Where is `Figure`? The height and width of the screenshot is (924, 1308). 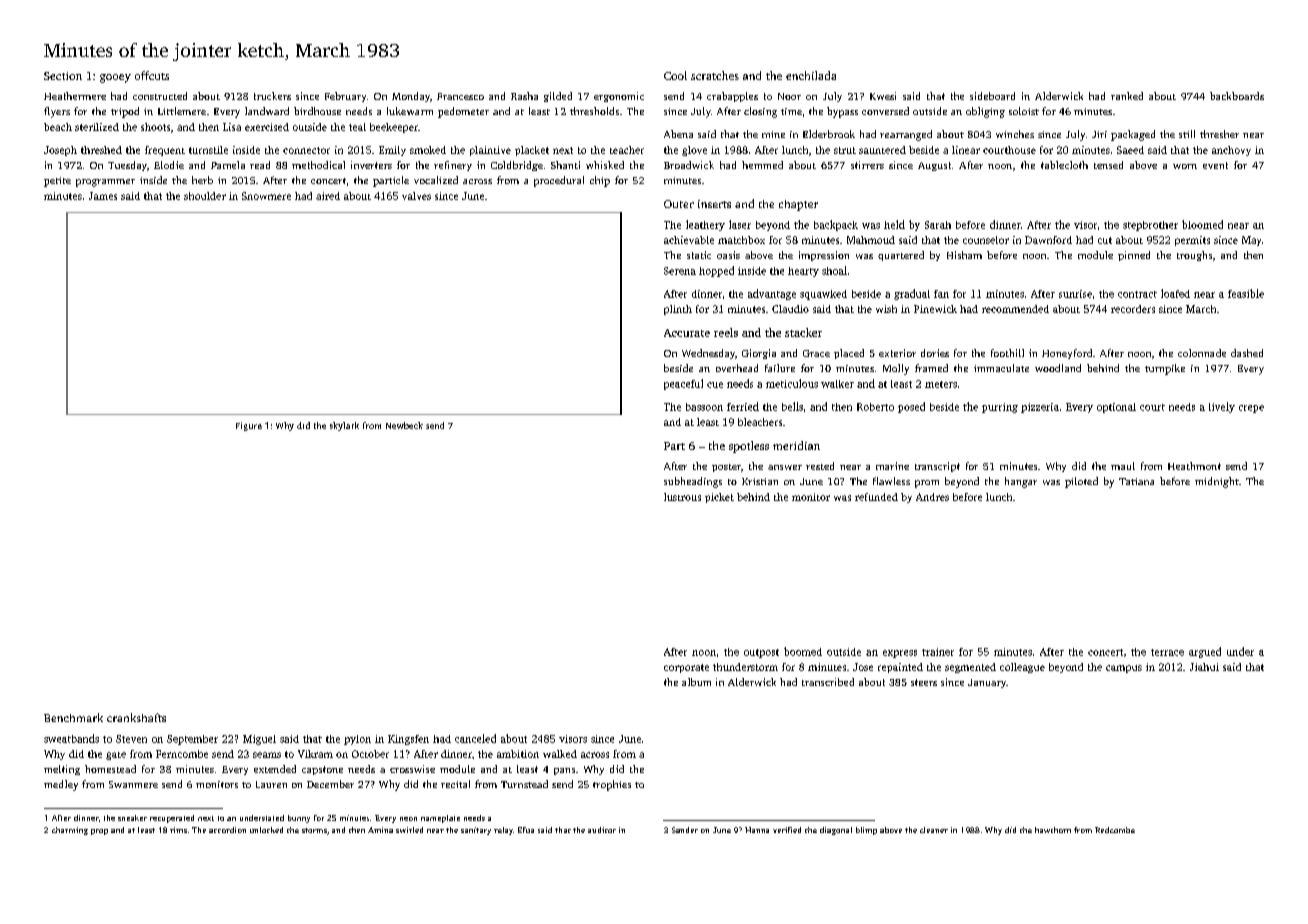
Figure is located at coordinates (249, 426).
